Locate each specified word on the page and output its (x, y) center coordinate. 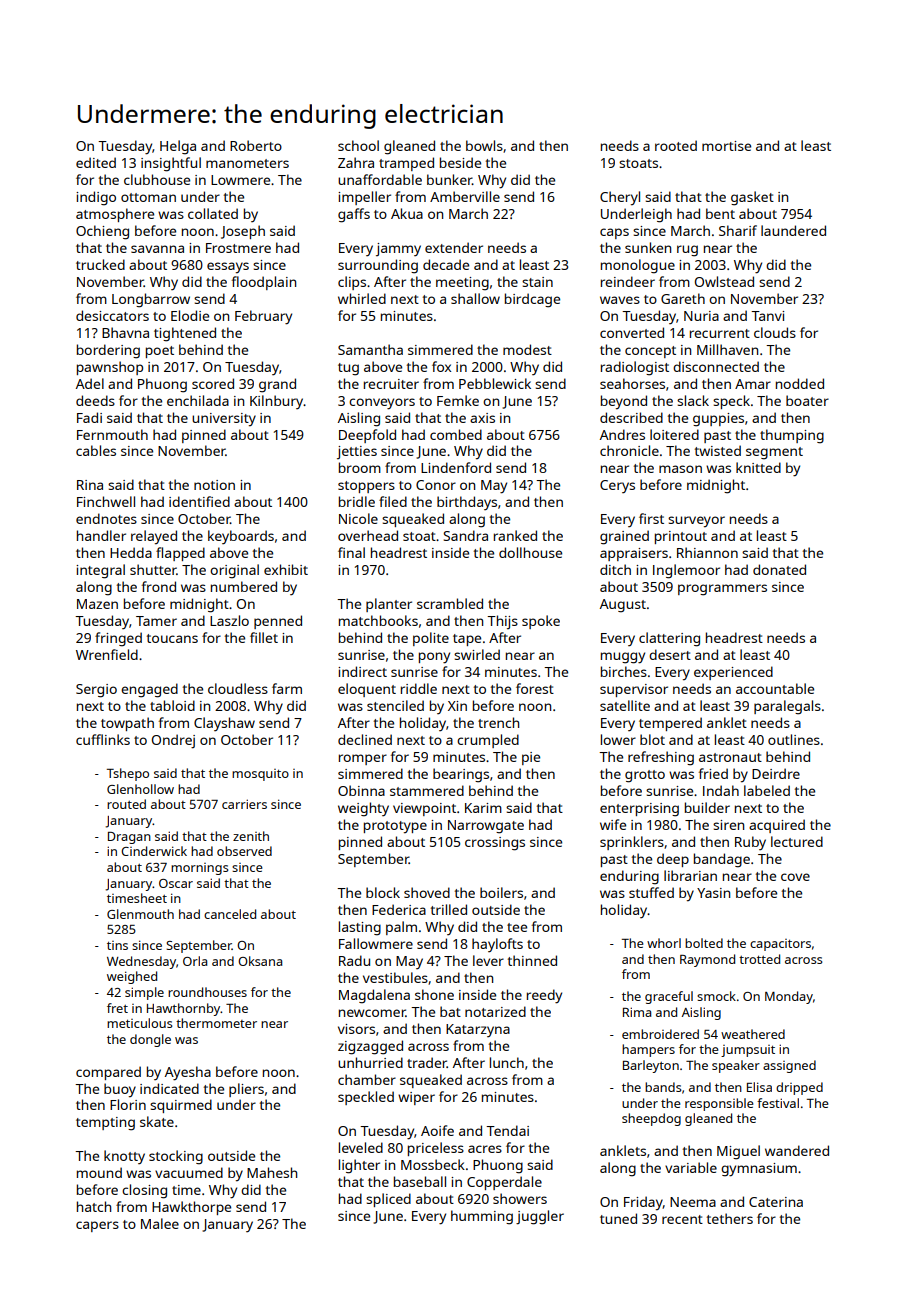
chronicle (629, 450)
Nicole (358, 518)
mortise (726, 146)
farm (287, 688)
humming (482, 1217)
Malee (160, 1223)
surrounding (378, 266)
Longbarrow (151, 300)
